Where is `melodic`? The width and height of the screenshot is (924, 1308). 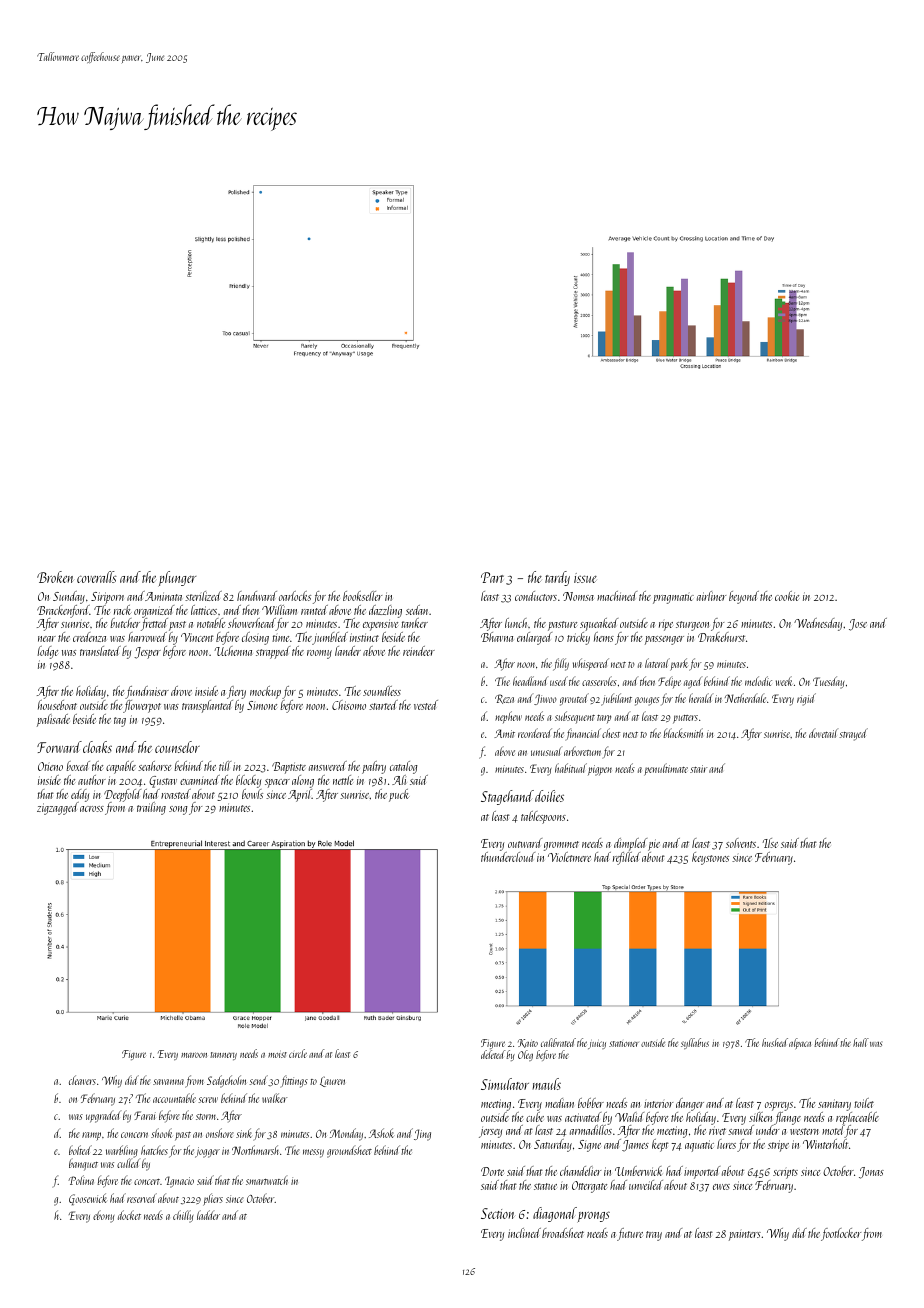 melodic is located at coordinates (758, 681).
